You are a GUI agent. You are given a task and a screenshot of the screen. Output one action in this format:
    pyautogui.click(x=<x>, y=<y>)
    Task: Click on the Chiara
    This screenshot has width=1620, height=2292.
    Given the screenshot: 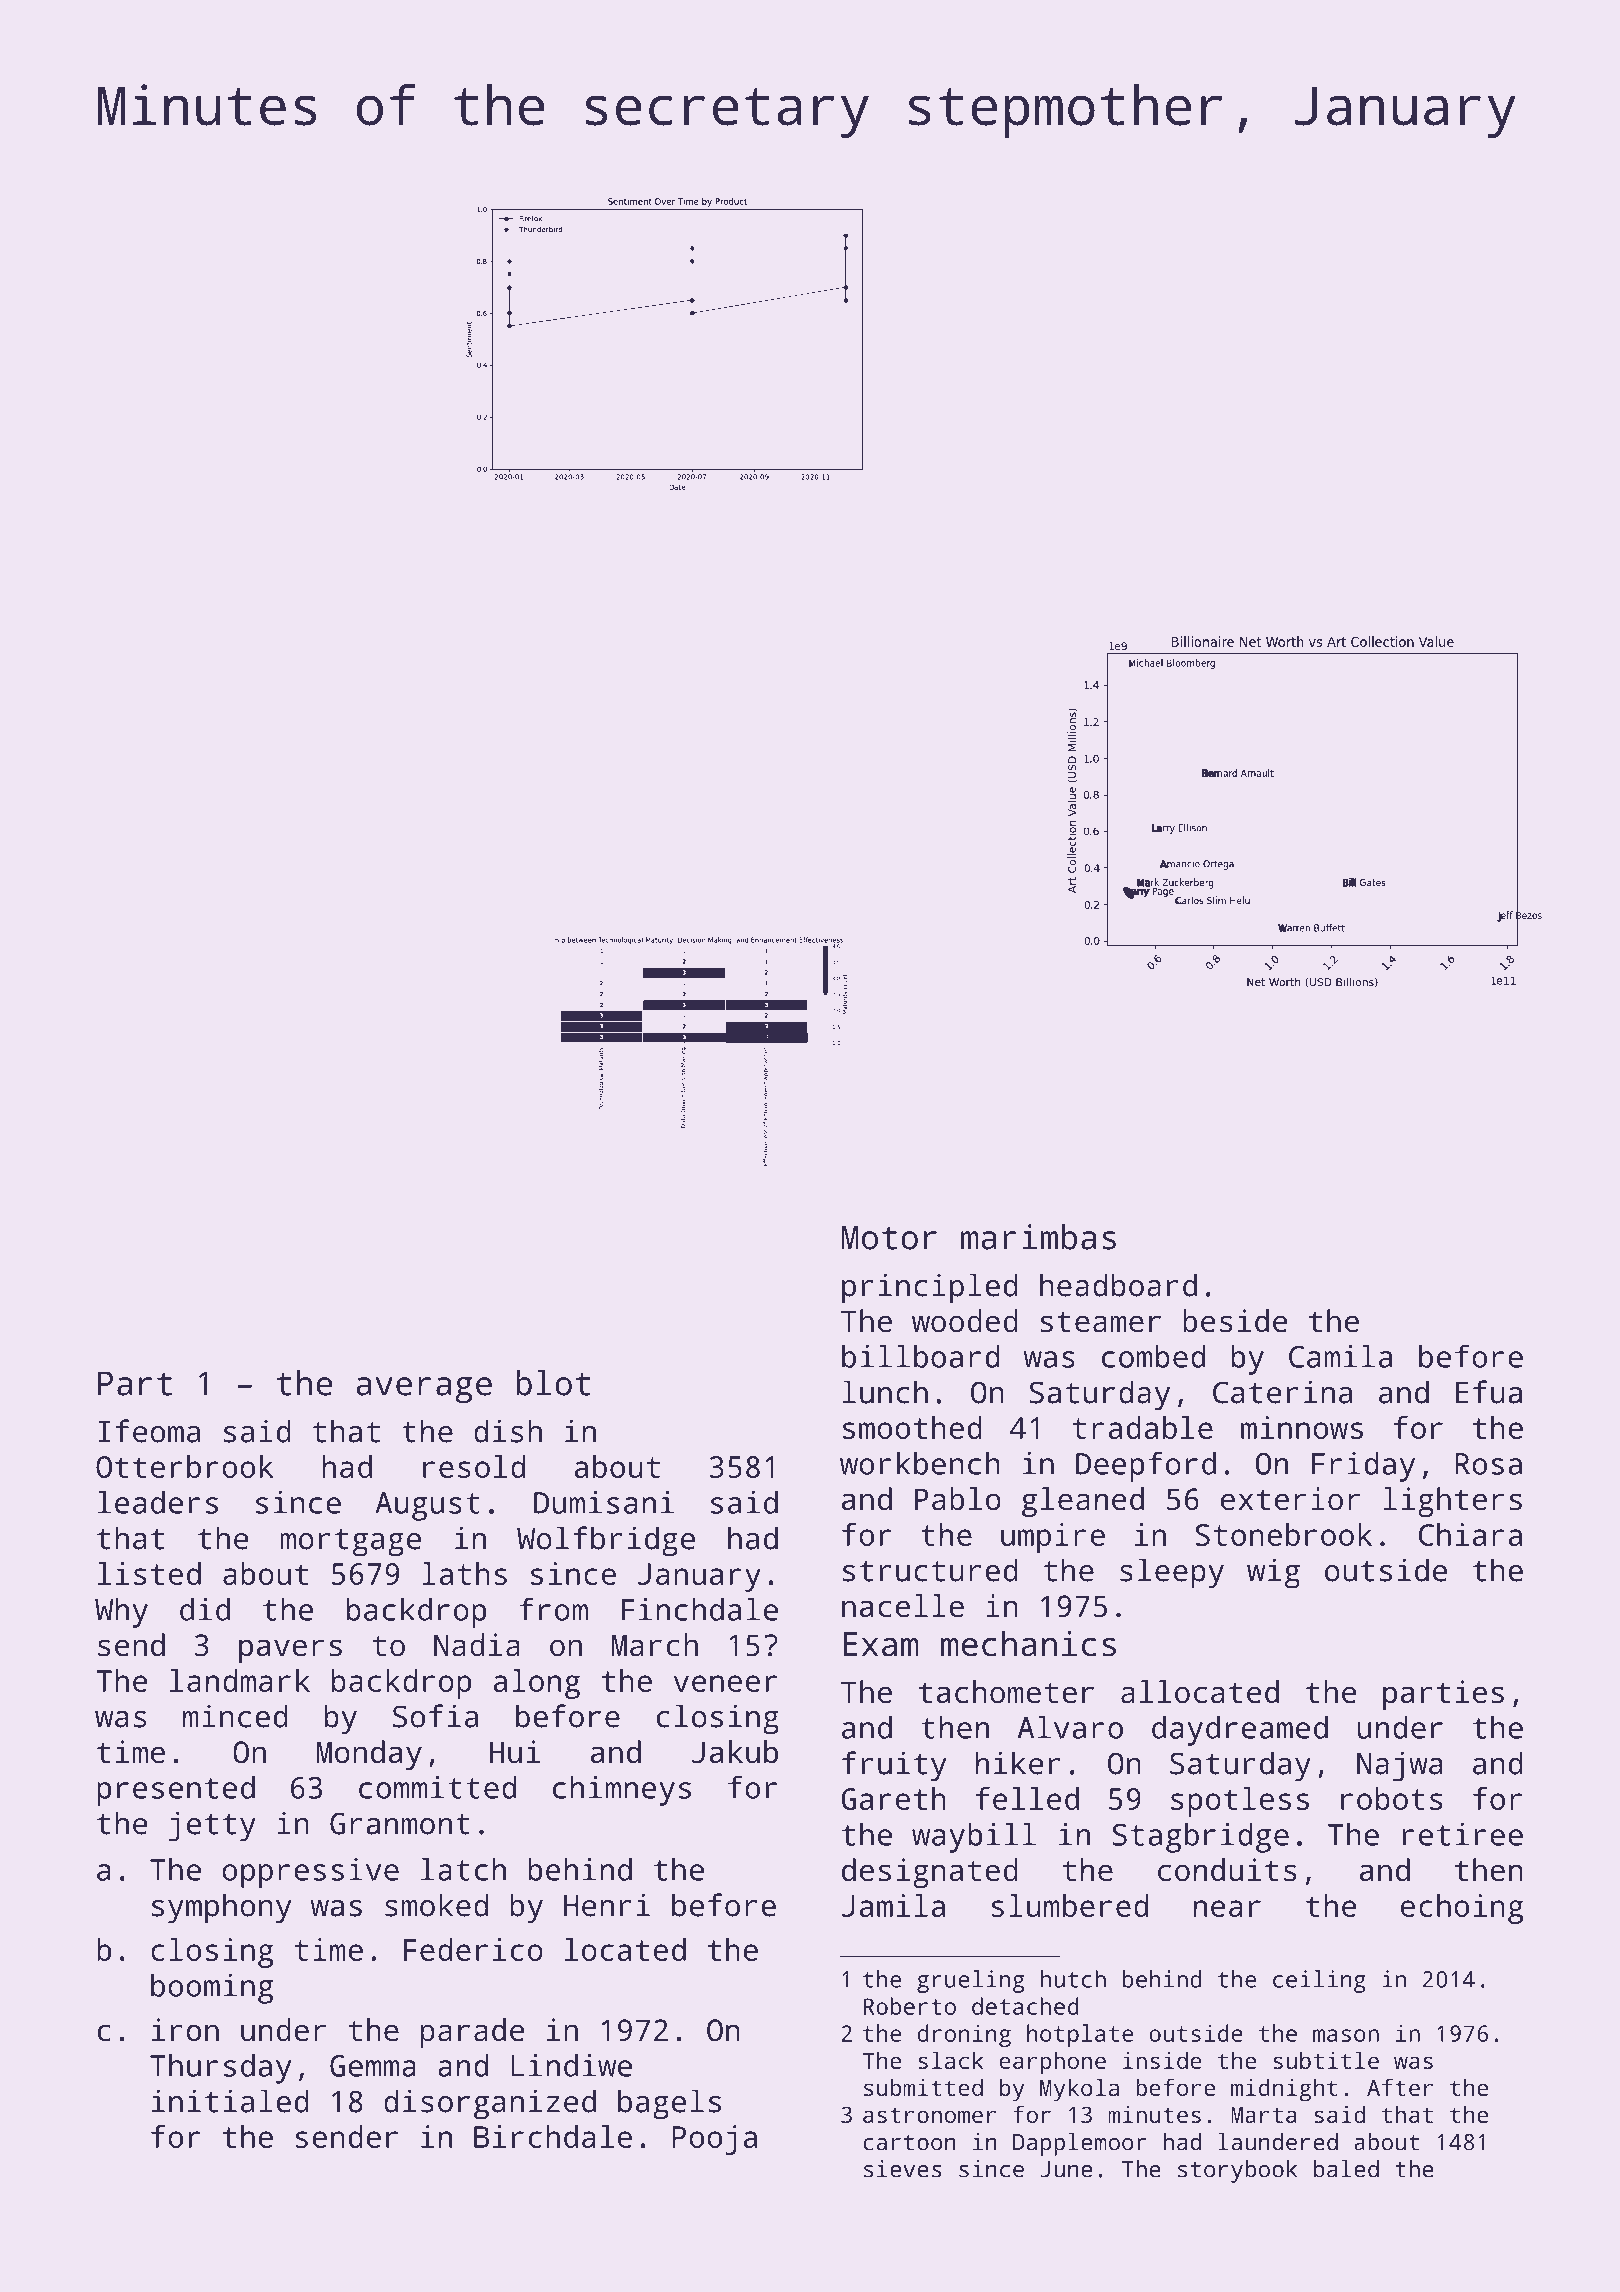 What is the action you would take?
    pyautogui.click(x=1470, y=1534)
